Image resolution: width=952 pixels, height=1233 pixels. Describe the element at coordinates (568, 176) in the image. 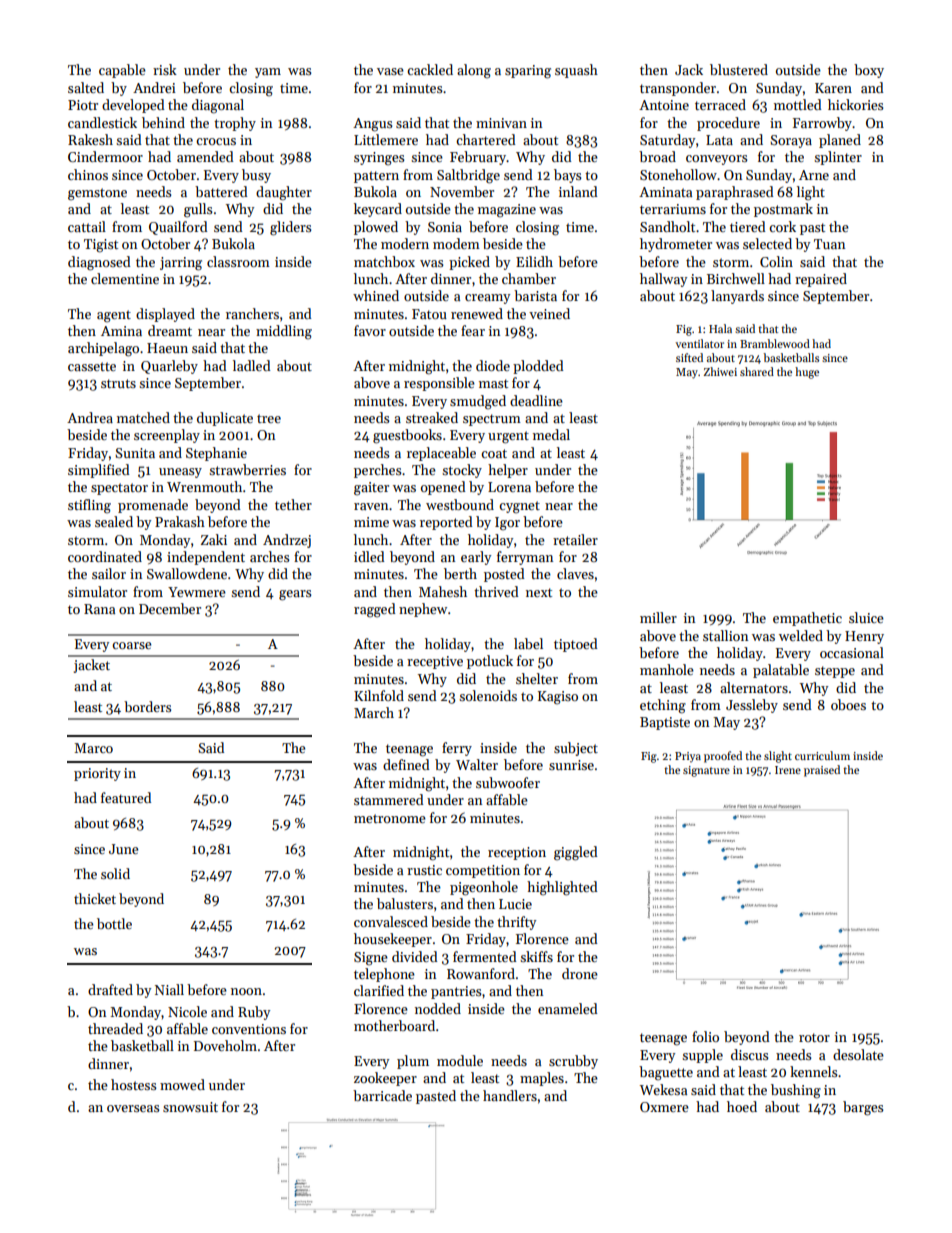

I see `bays` at that location.
